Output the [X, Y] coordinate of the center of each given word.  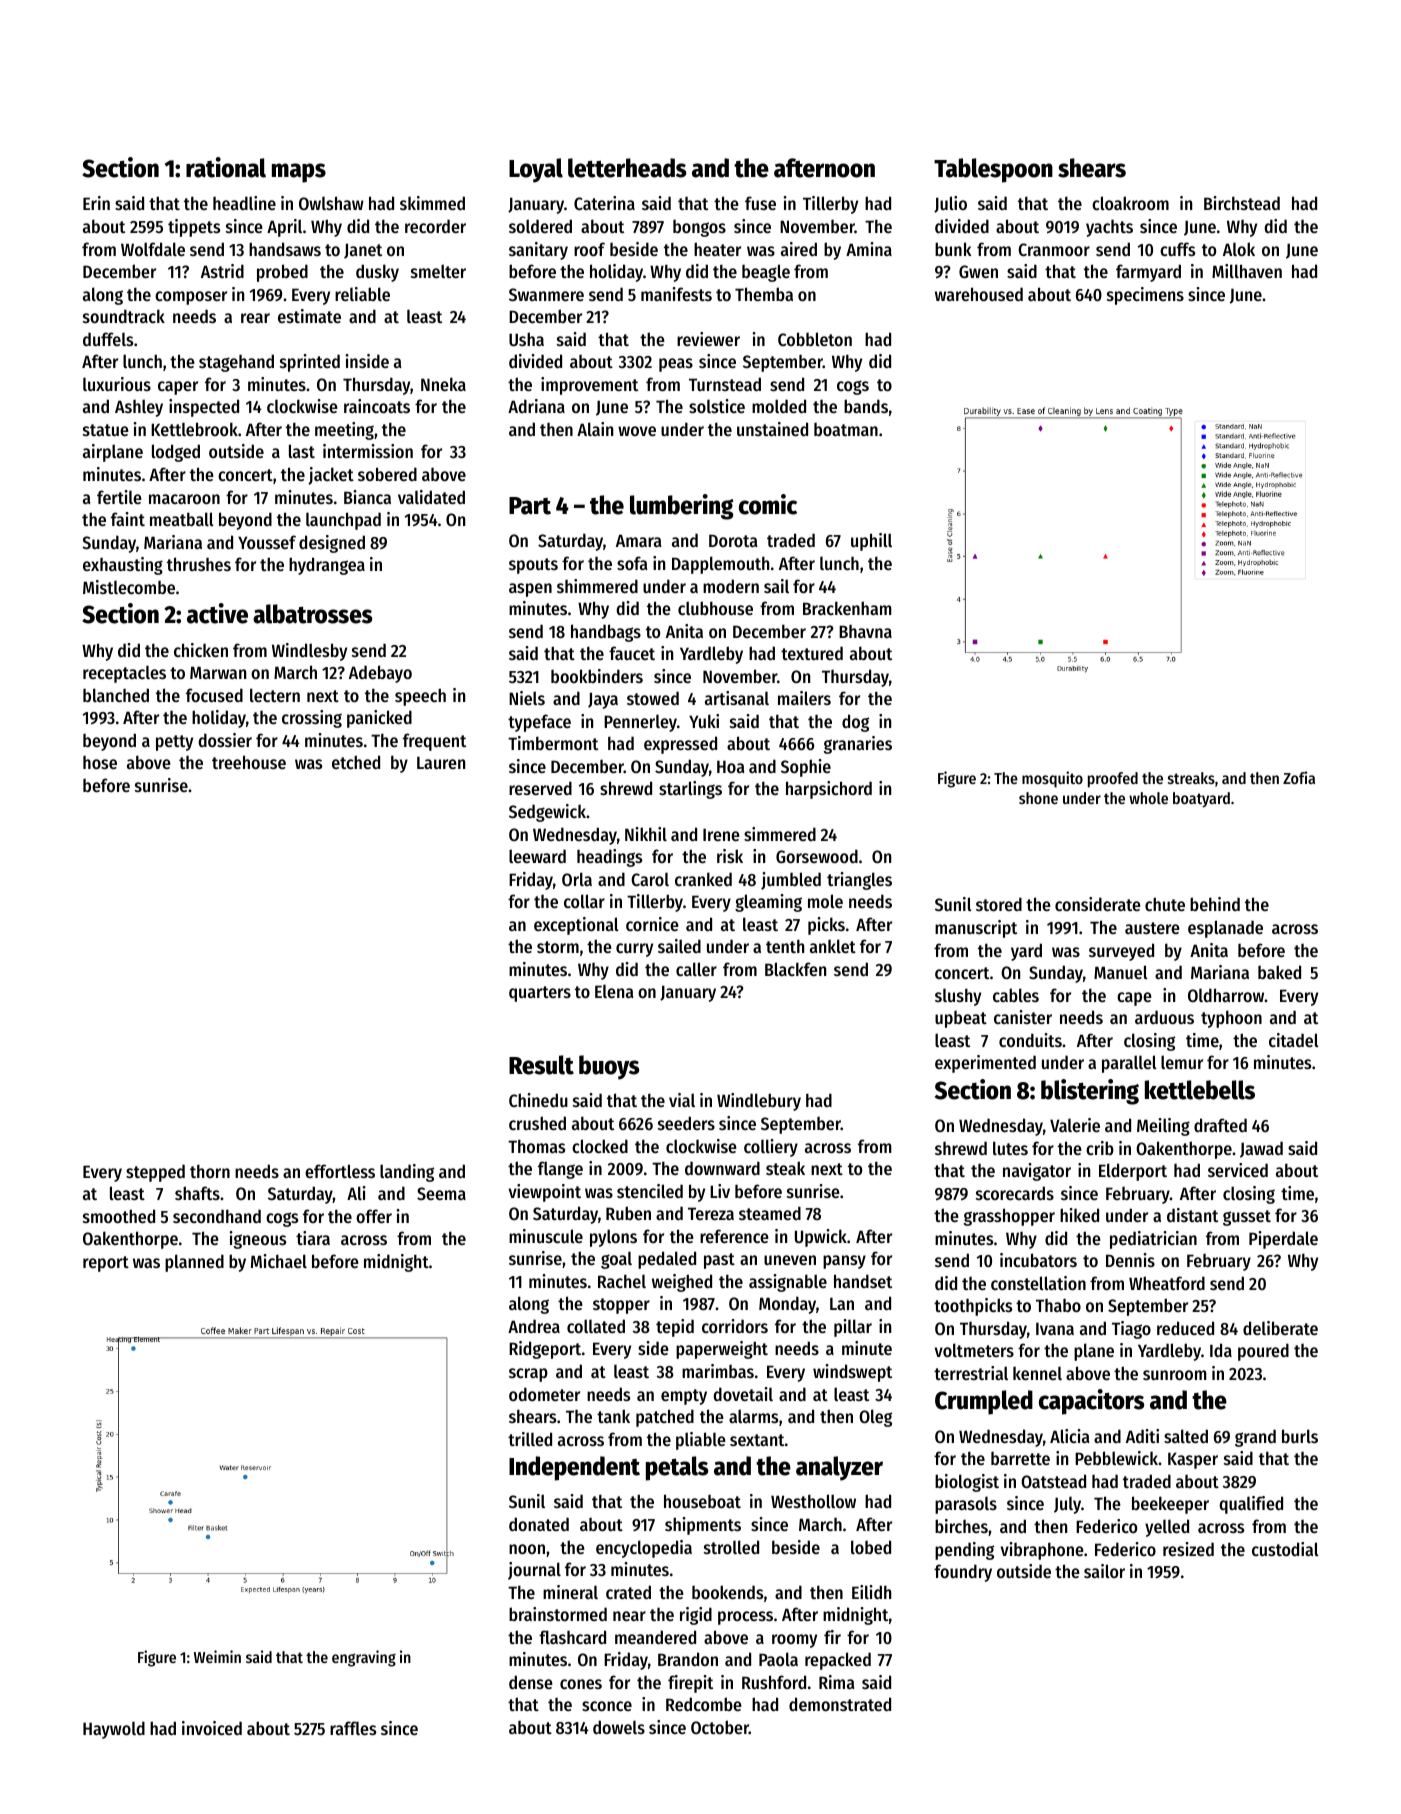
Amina [869, 249]
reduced [1185, 1328]
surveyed [1121, 952]
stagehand [236, 363]
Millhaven [1247, 271]
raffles [353, 1728]
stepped [155, 1173]
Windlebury [759, 1102]
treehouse [249, 762]
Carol [650, 879]
